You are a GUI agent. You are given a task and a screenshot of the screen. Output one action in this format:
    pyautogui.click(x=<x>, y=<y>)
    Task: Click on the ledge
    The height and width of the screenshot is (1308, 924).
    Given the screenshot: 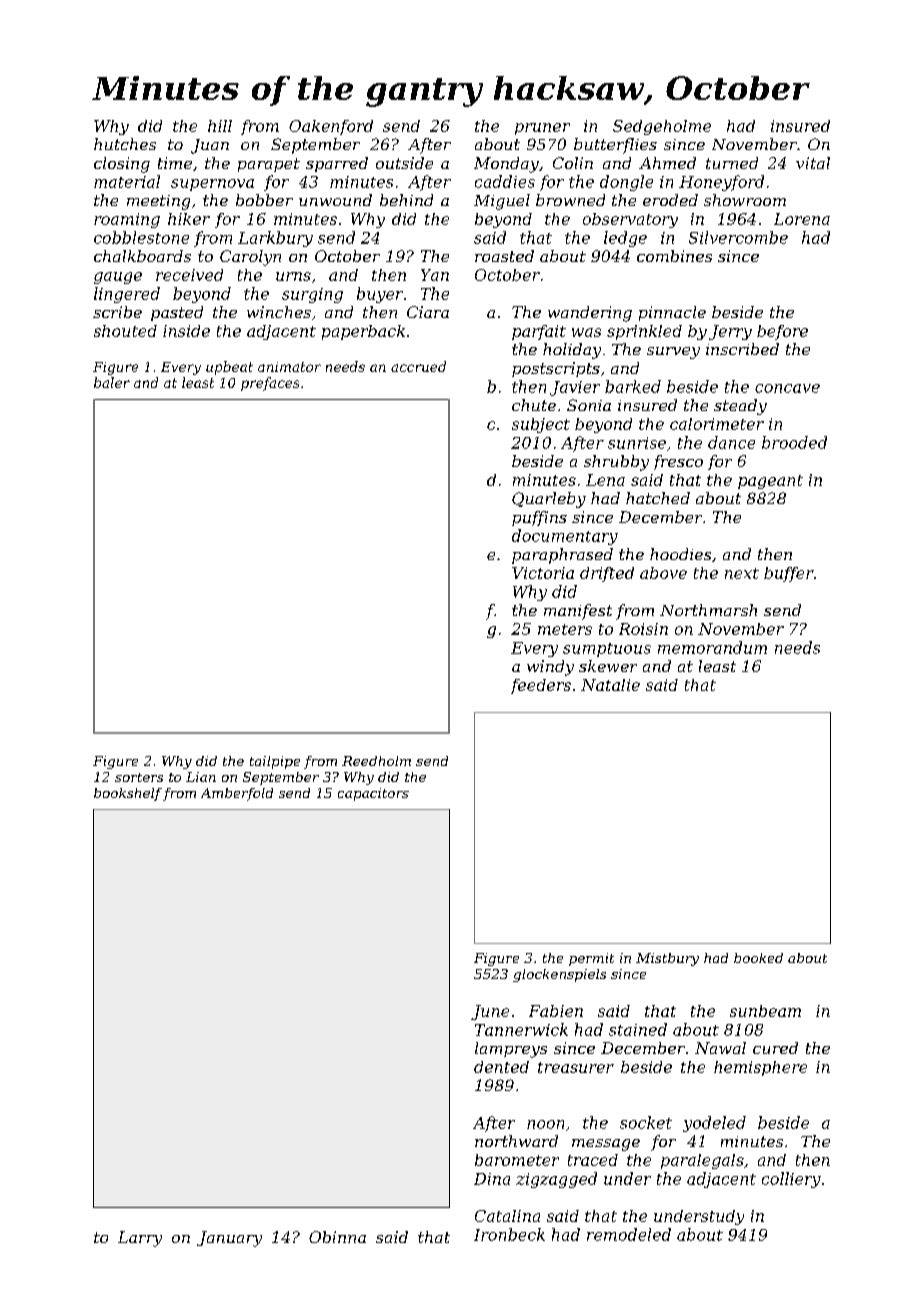 What is the action you would take?
    pyautogui.click(x=625, y=239)
